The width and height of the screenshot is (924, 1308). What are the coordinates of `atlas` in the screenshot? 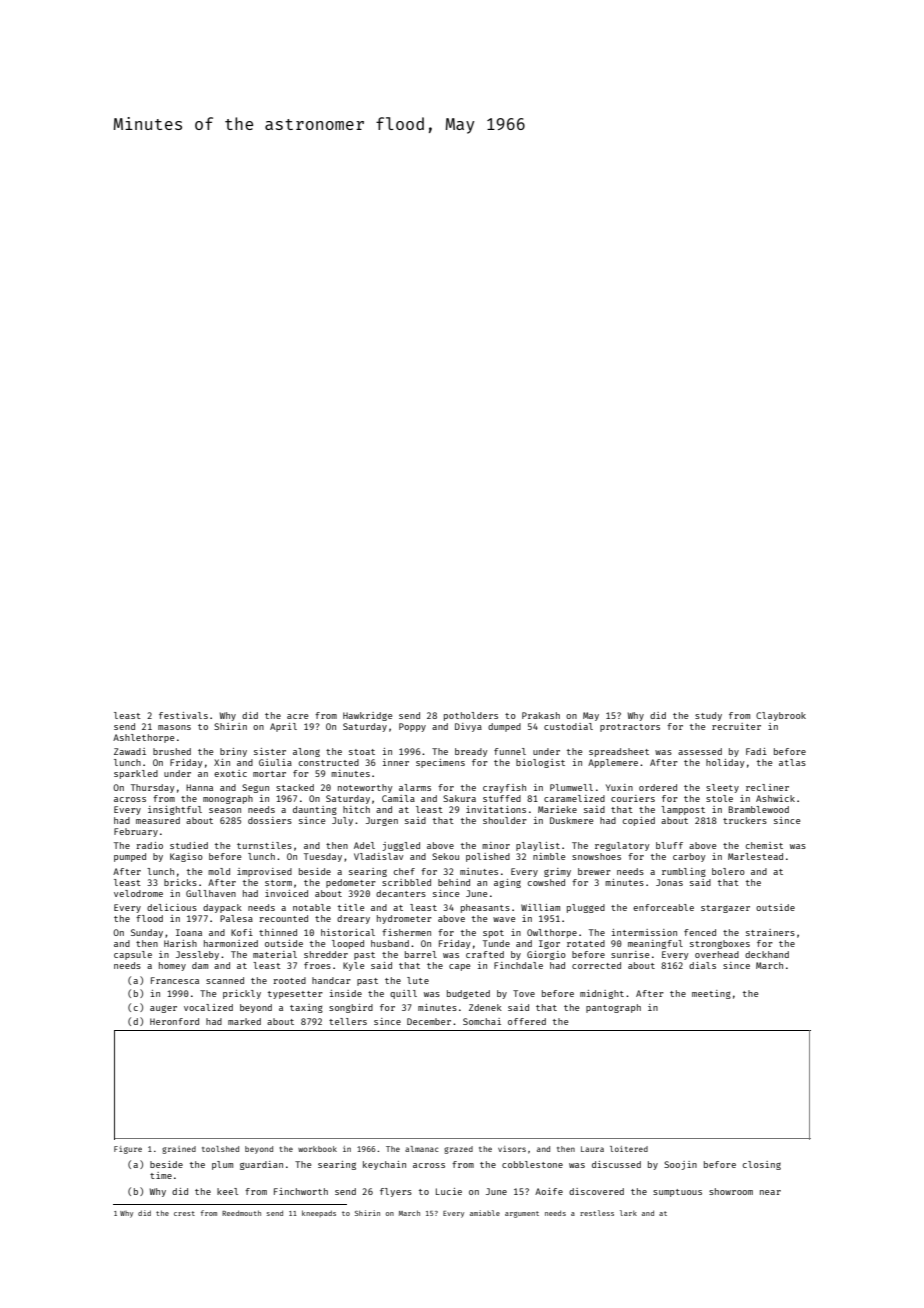 It's located at (792, 762).
